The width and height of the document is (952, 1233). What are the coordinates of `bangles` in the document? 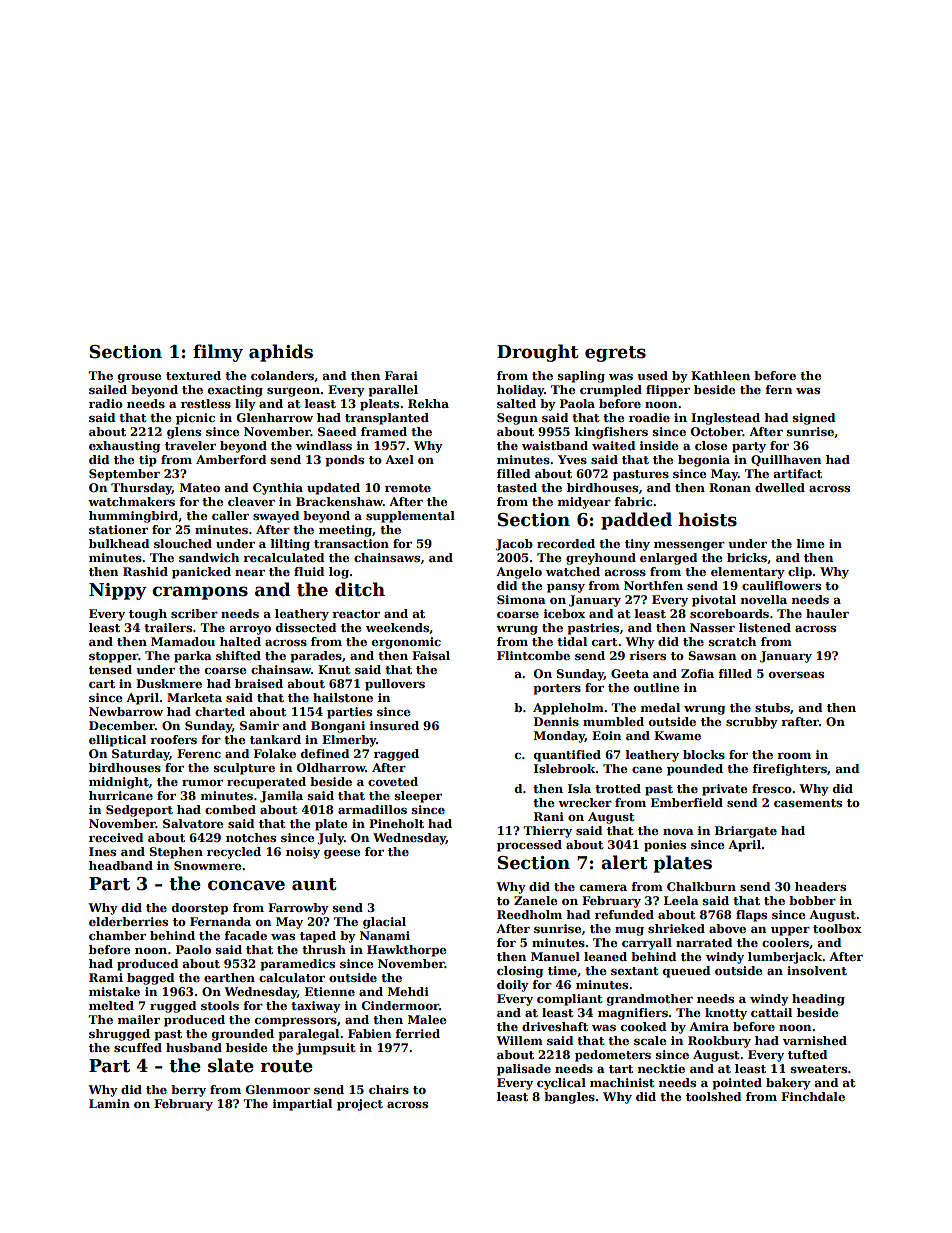 It's located at (569, 1098).
